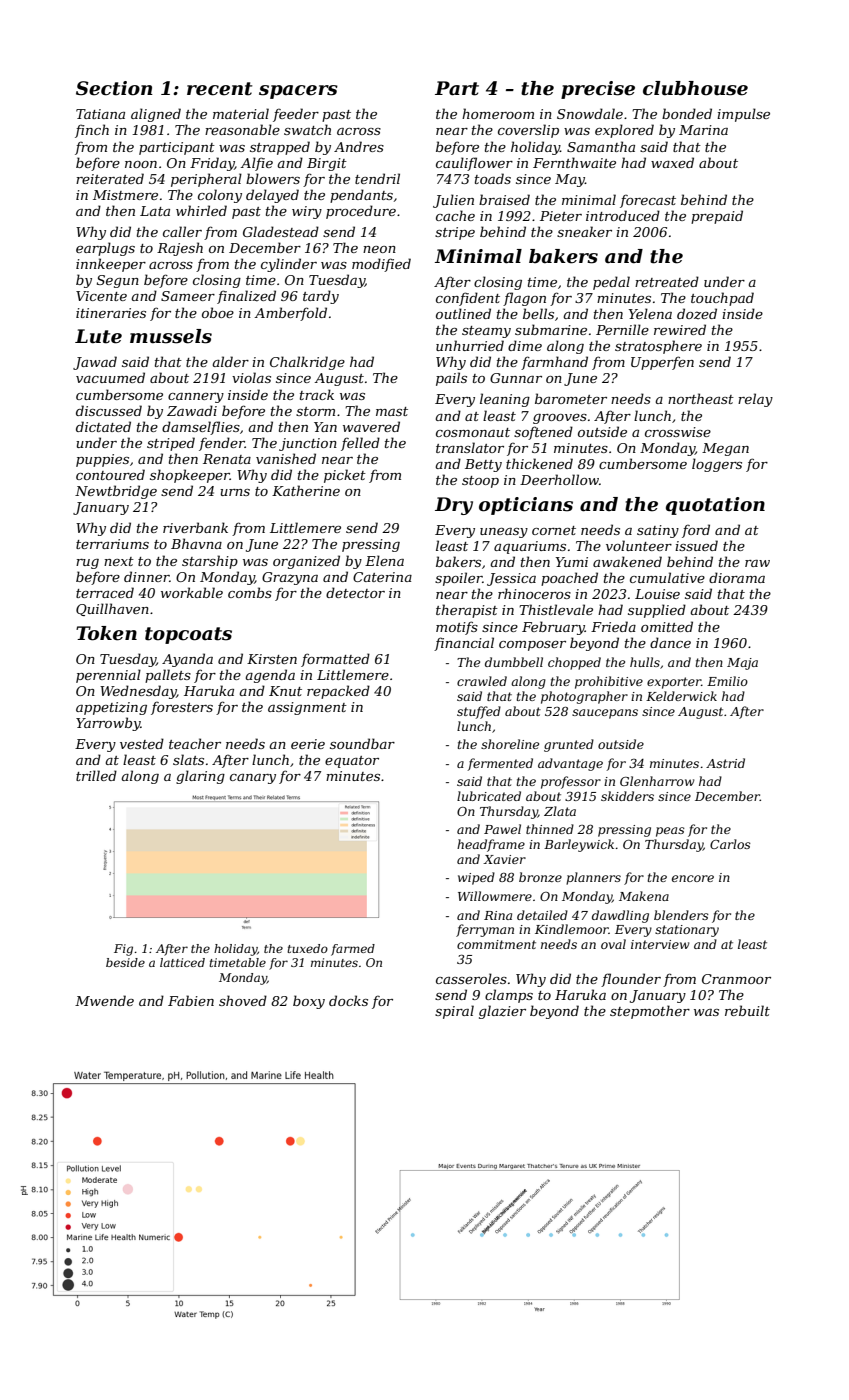 This page has width=849, height=1400. Describe the element at coordinates (352, 762) in the page. I see `equator` at that location.
